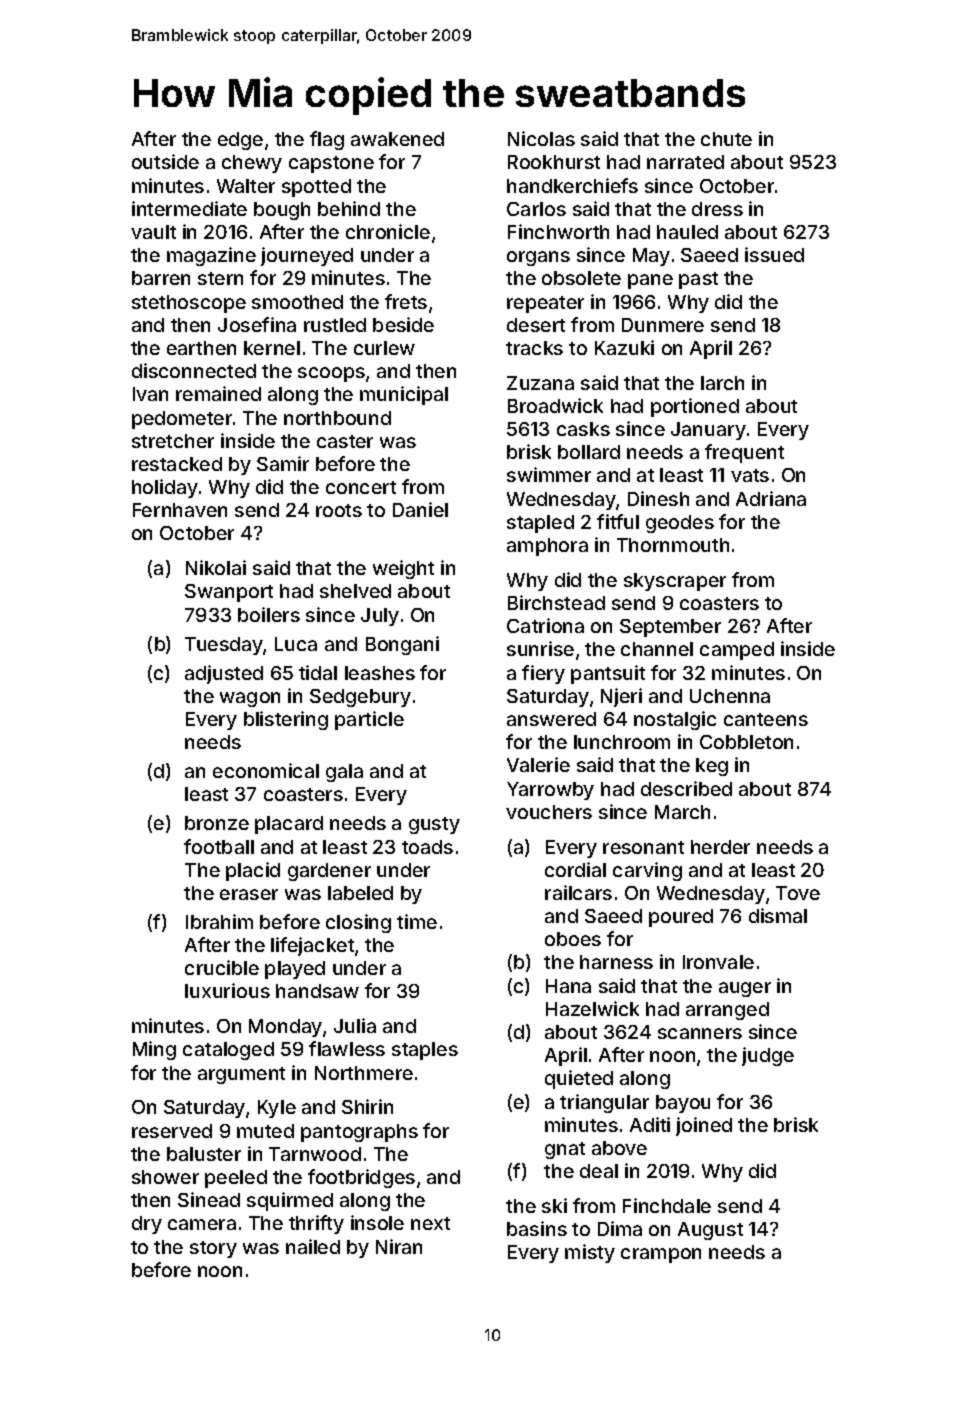  I want to click on Birchstead, so click(556, 602).
